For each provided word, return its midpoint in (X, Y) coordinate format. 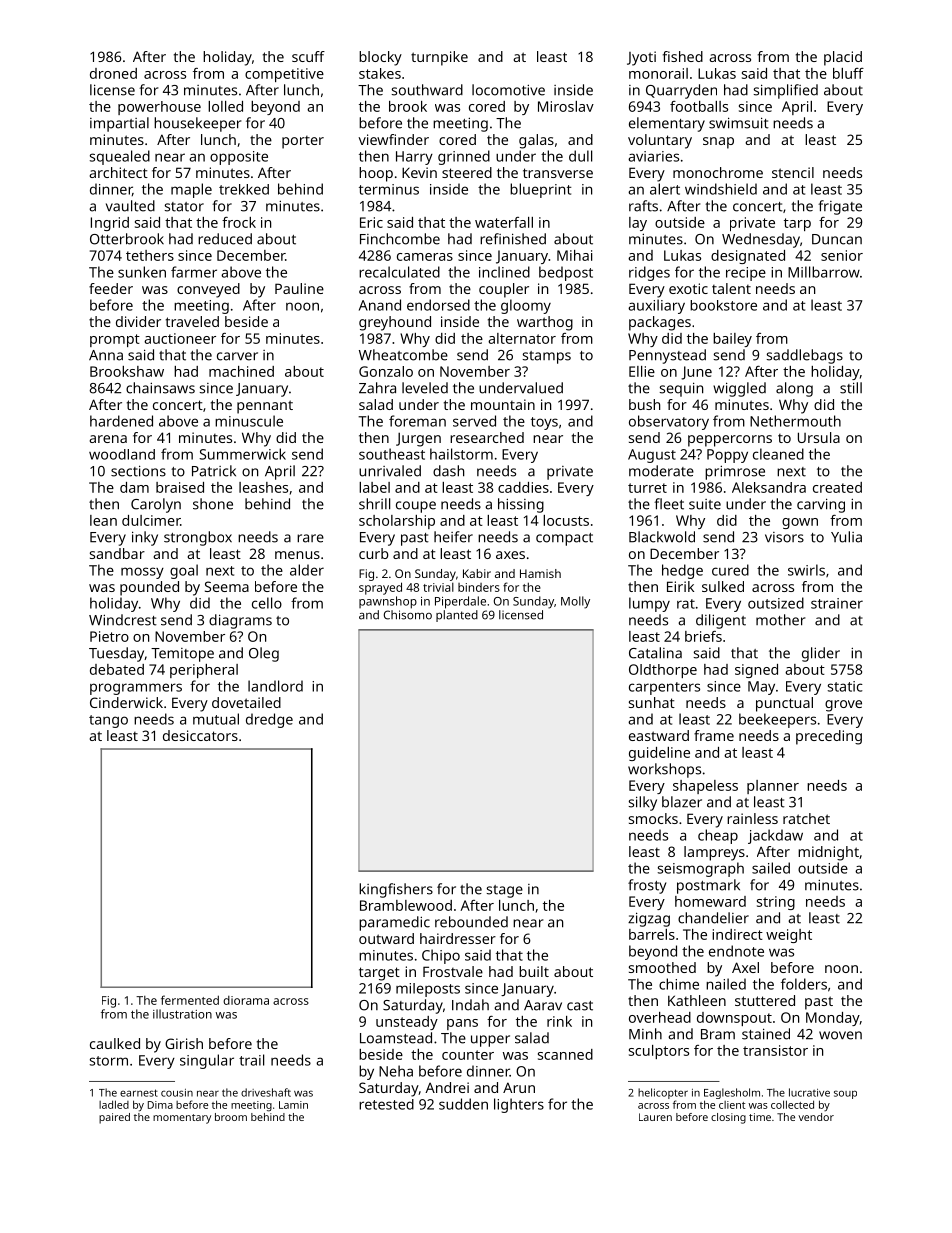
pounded (149, 588)
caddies (523, 487)
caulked (115, 1043)
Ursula (819, 437)
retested (386, 1104)
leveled (425, 388)
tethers (150, 255)
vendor (816, 1117)
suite (705, 504)
